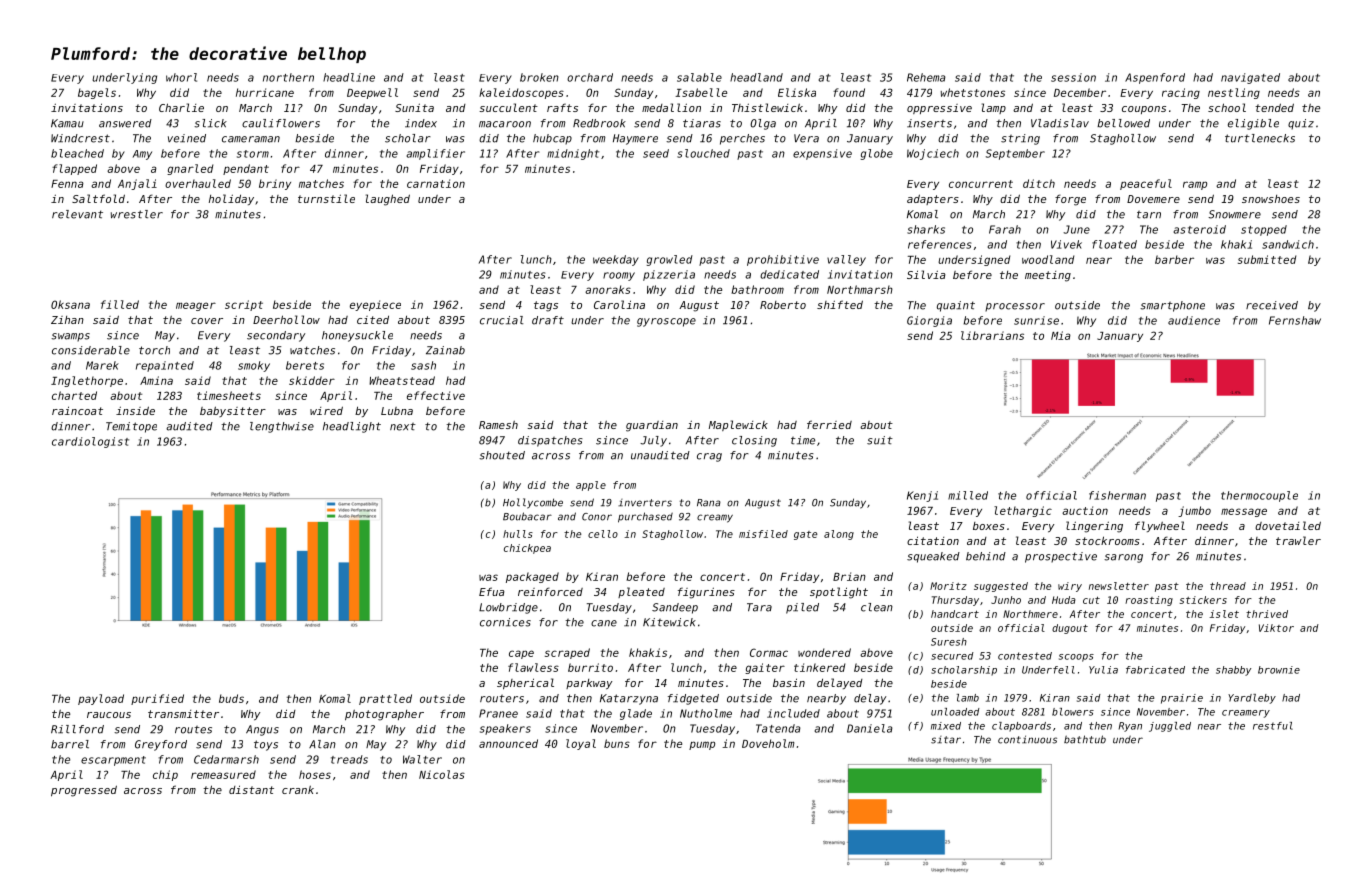 The height and width of the screenshot is (887, 1372). Describe the element at coordinates (1025, 656) in the screenshot. I see `contested` at that location.
